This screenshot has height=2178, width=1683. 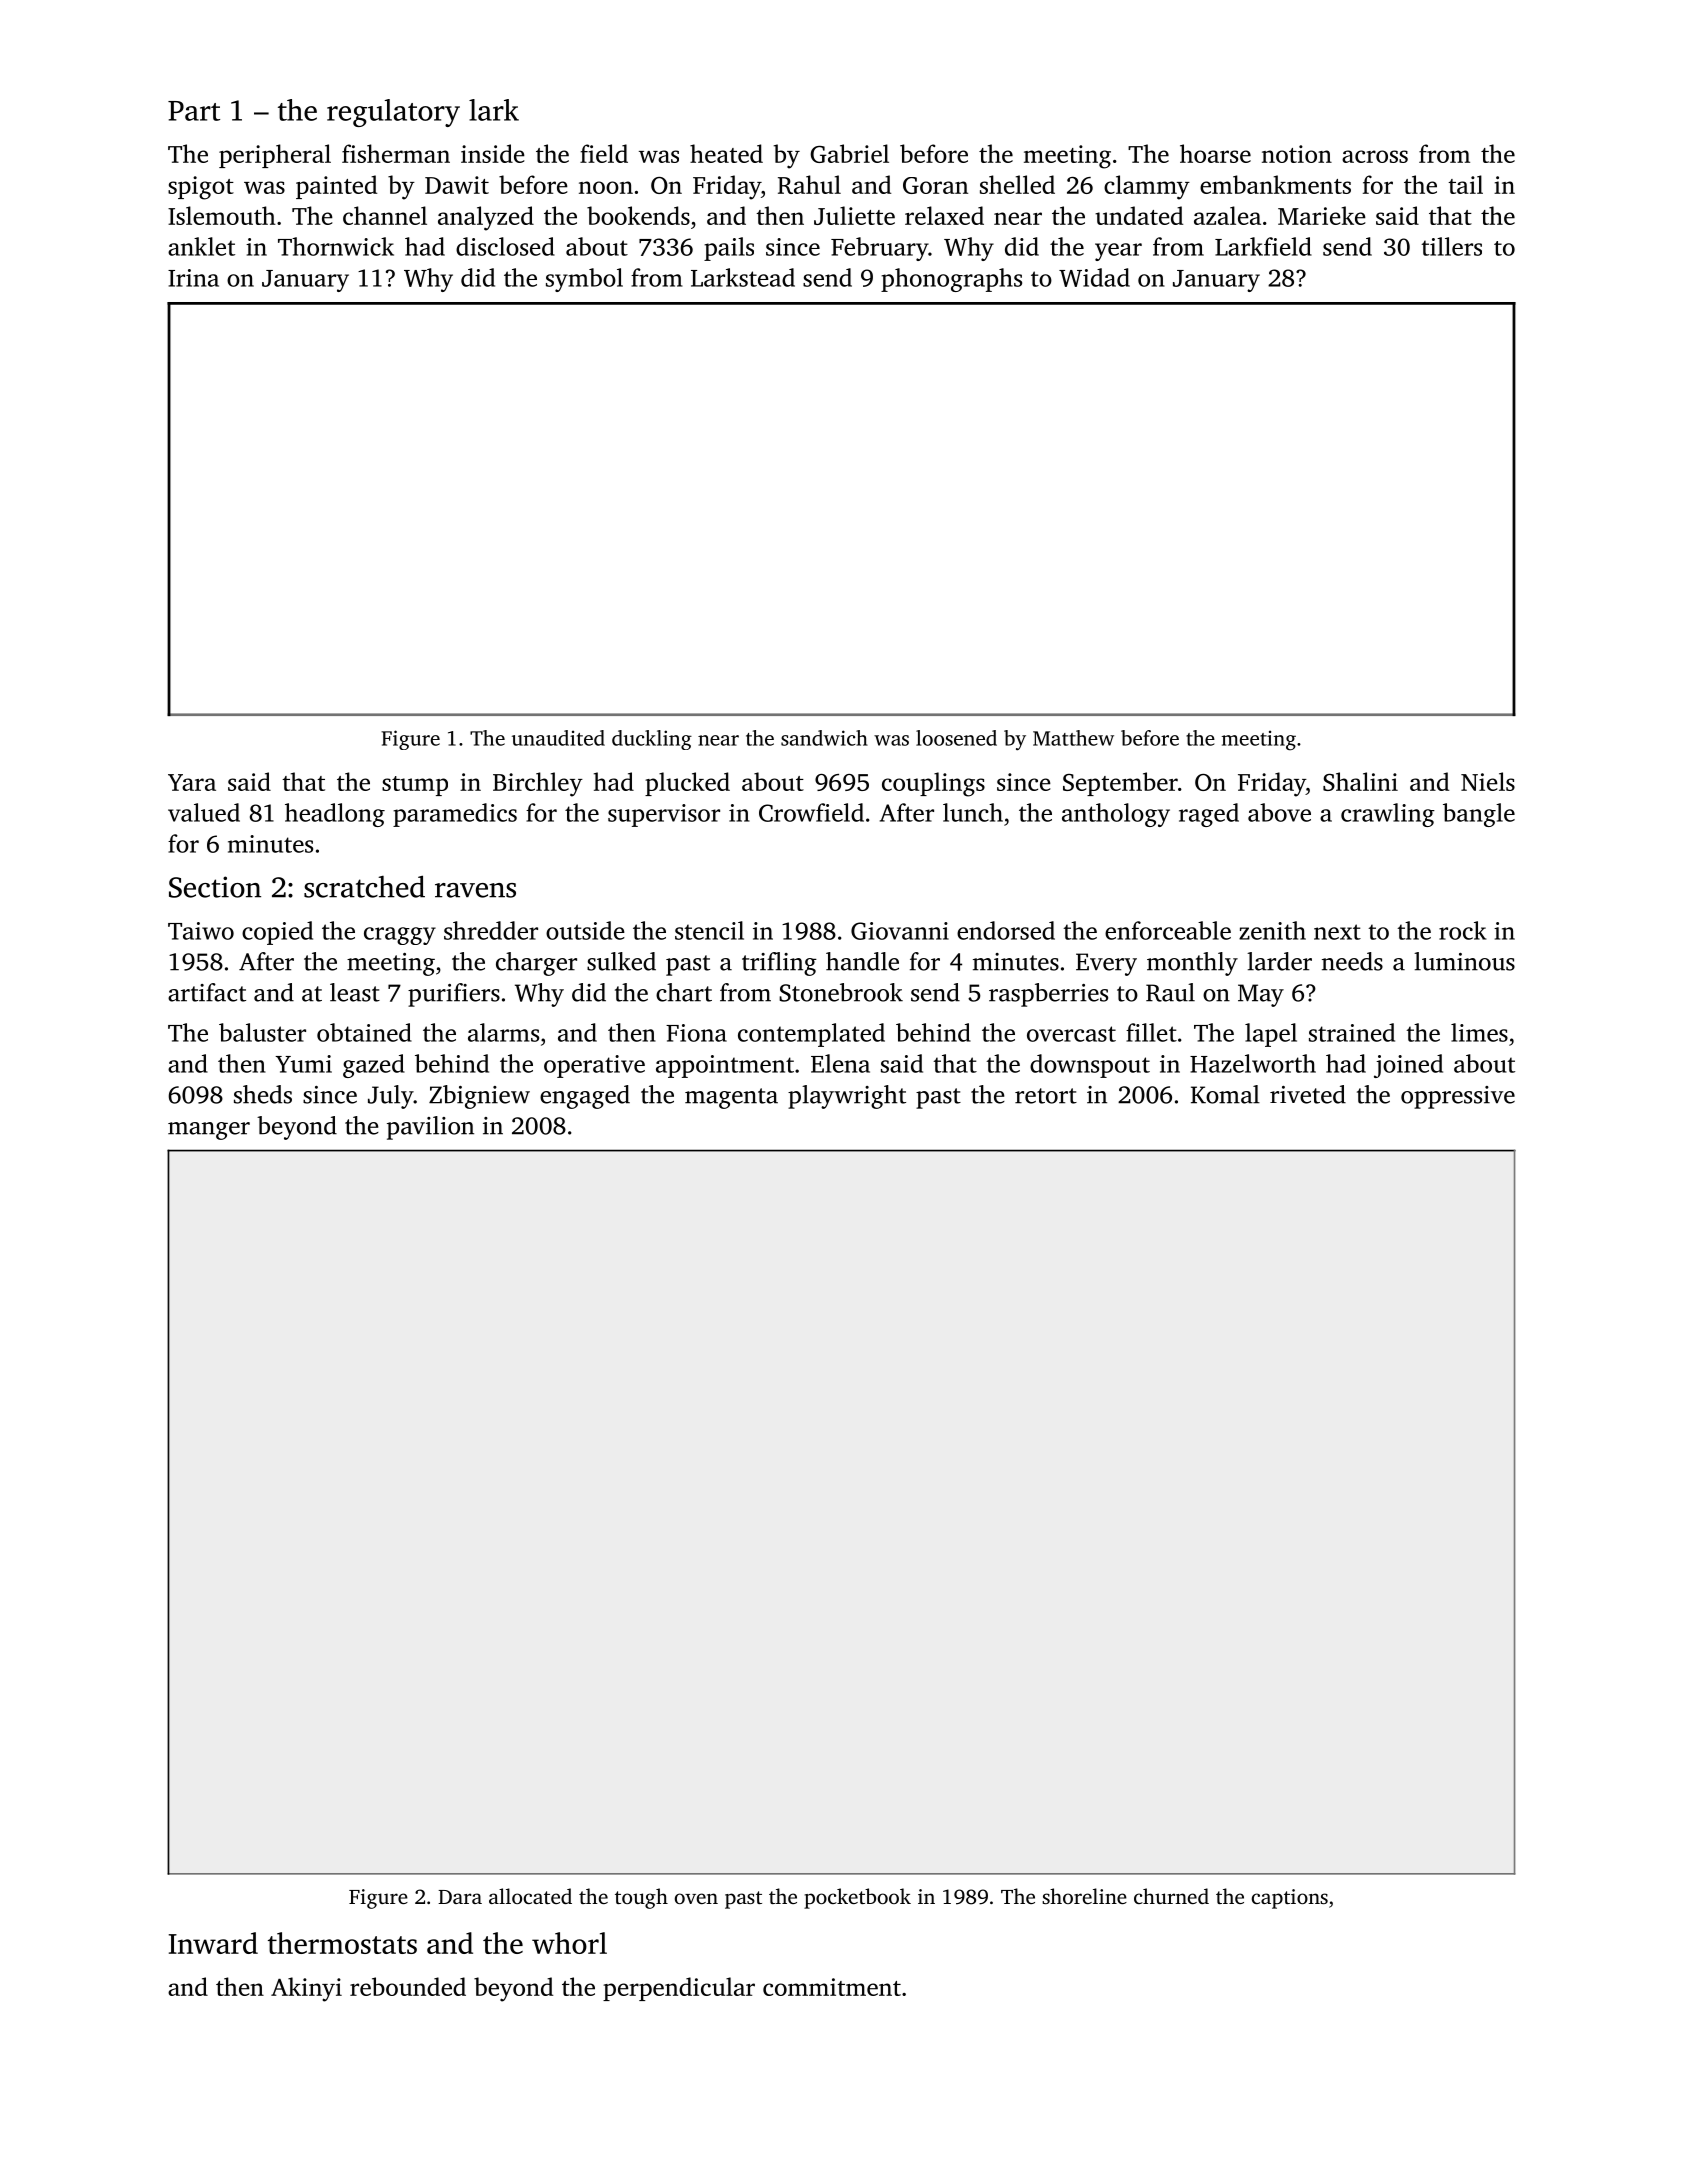 What do you see at coordinates (1215, 153) in the screenshot?
I see `hoarse` at bounding box center [1215, 153].
